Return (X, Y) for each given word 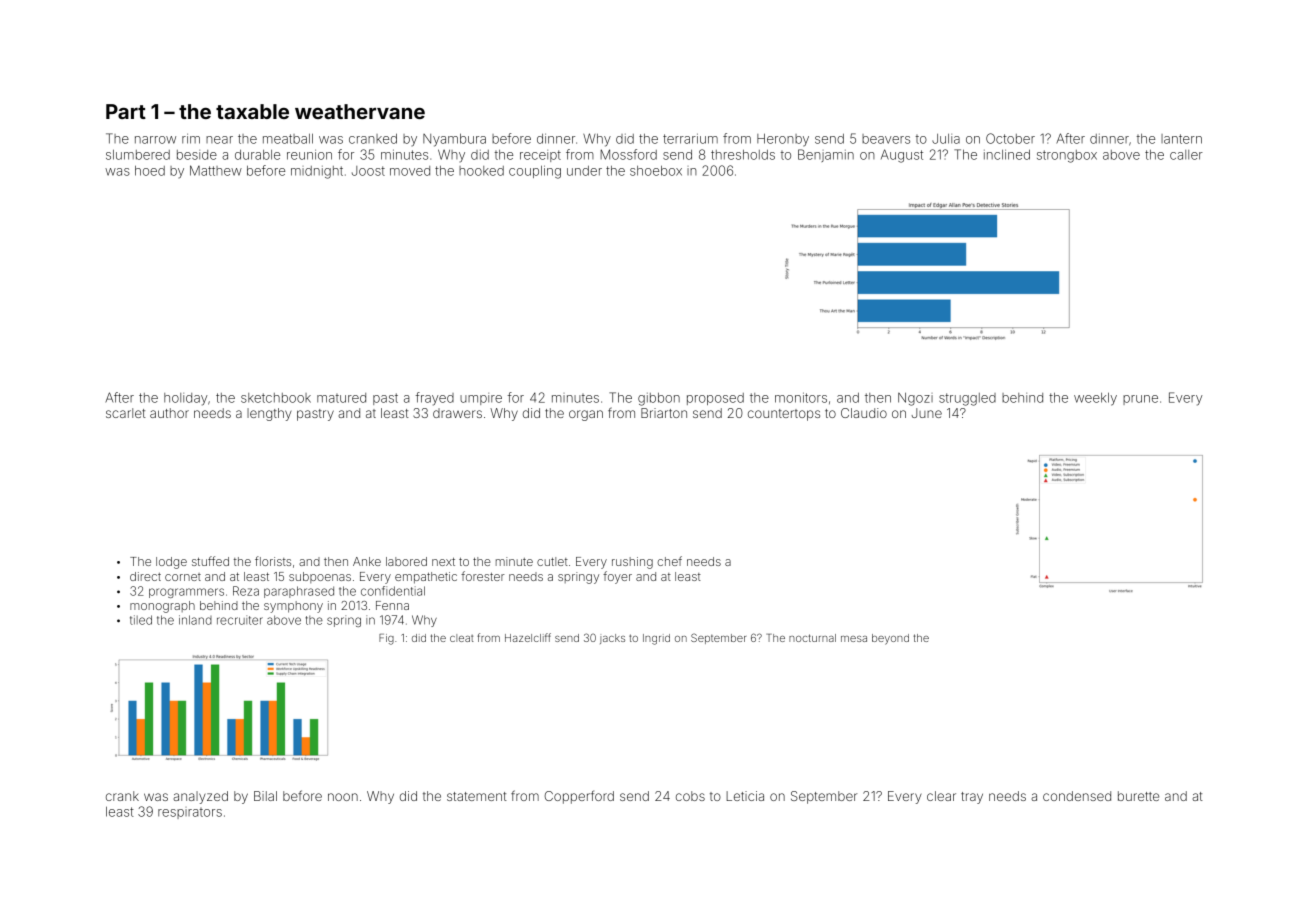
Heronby (783, 140)
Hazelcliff (528, 637)
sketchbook (276, 398)
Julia (946, 139)
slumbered (138, 155)
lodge (171, 563)
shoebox (656, 171)
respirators (190, 813)
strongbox (1067, 156)
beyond (890, 639)
